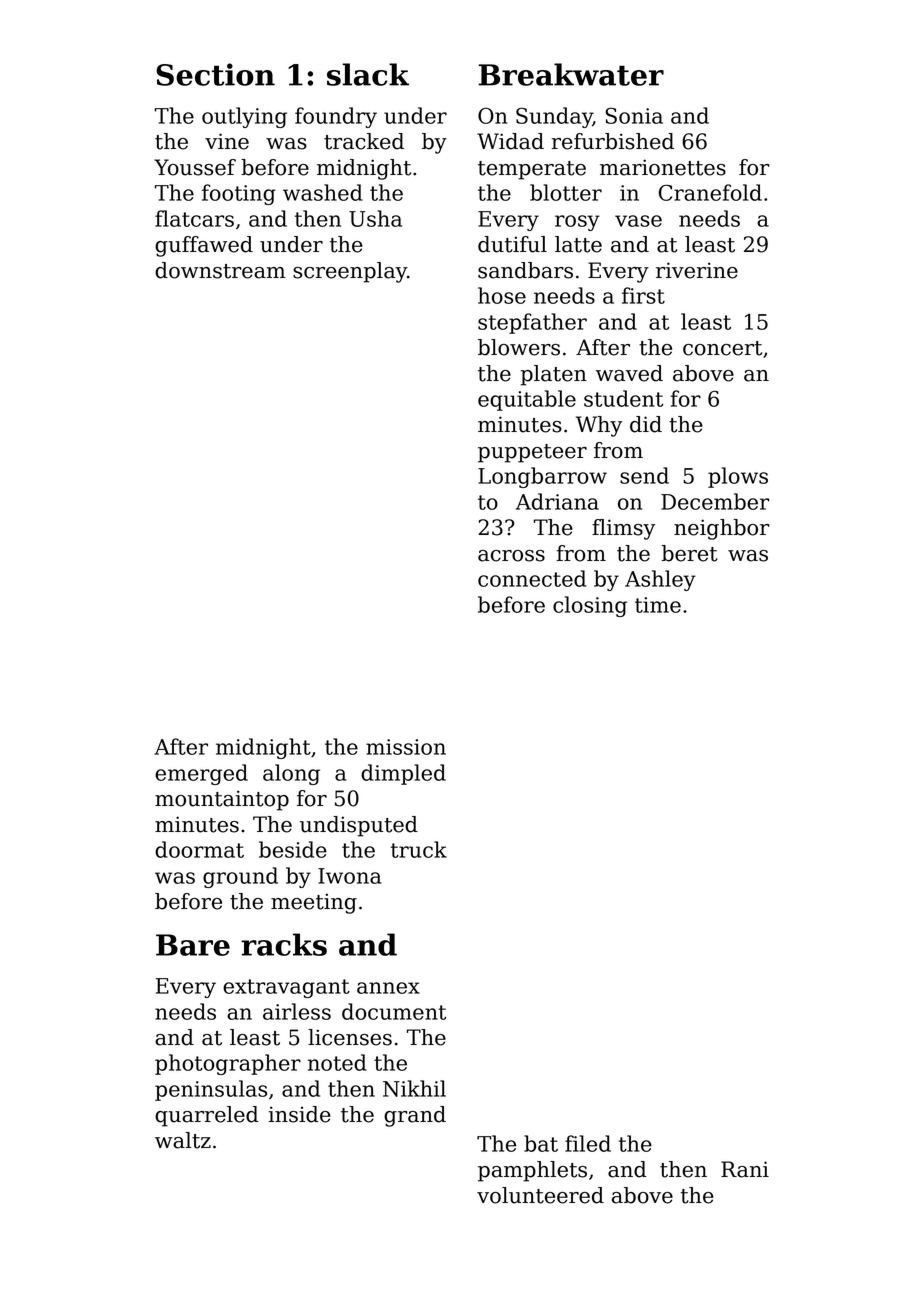 The height and width of the image is (1311, 924). What do you see at coordinates (541, 1143) in the image?
I see `bat` at bounding box center [541, 1143].
